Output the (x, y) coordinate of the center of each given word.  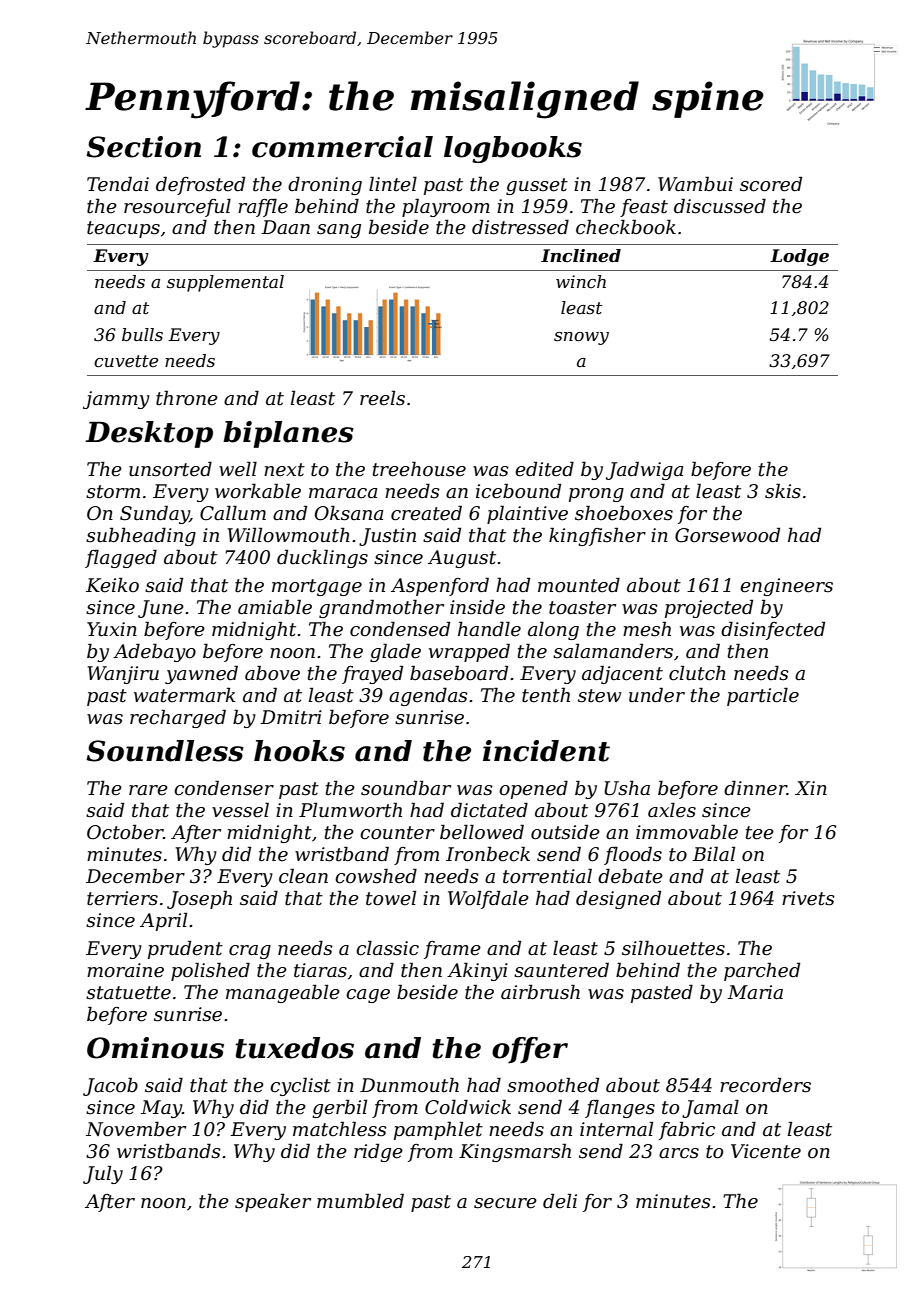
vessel (240, 810)
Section (143, 147)
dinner (755, 788)
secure (505, 1203)
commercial (342, 147)
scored (771, 184)
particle (763, 696)
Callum (233, 513)
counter (397, 833)
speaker (273, 1202)
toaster (582, 608)
